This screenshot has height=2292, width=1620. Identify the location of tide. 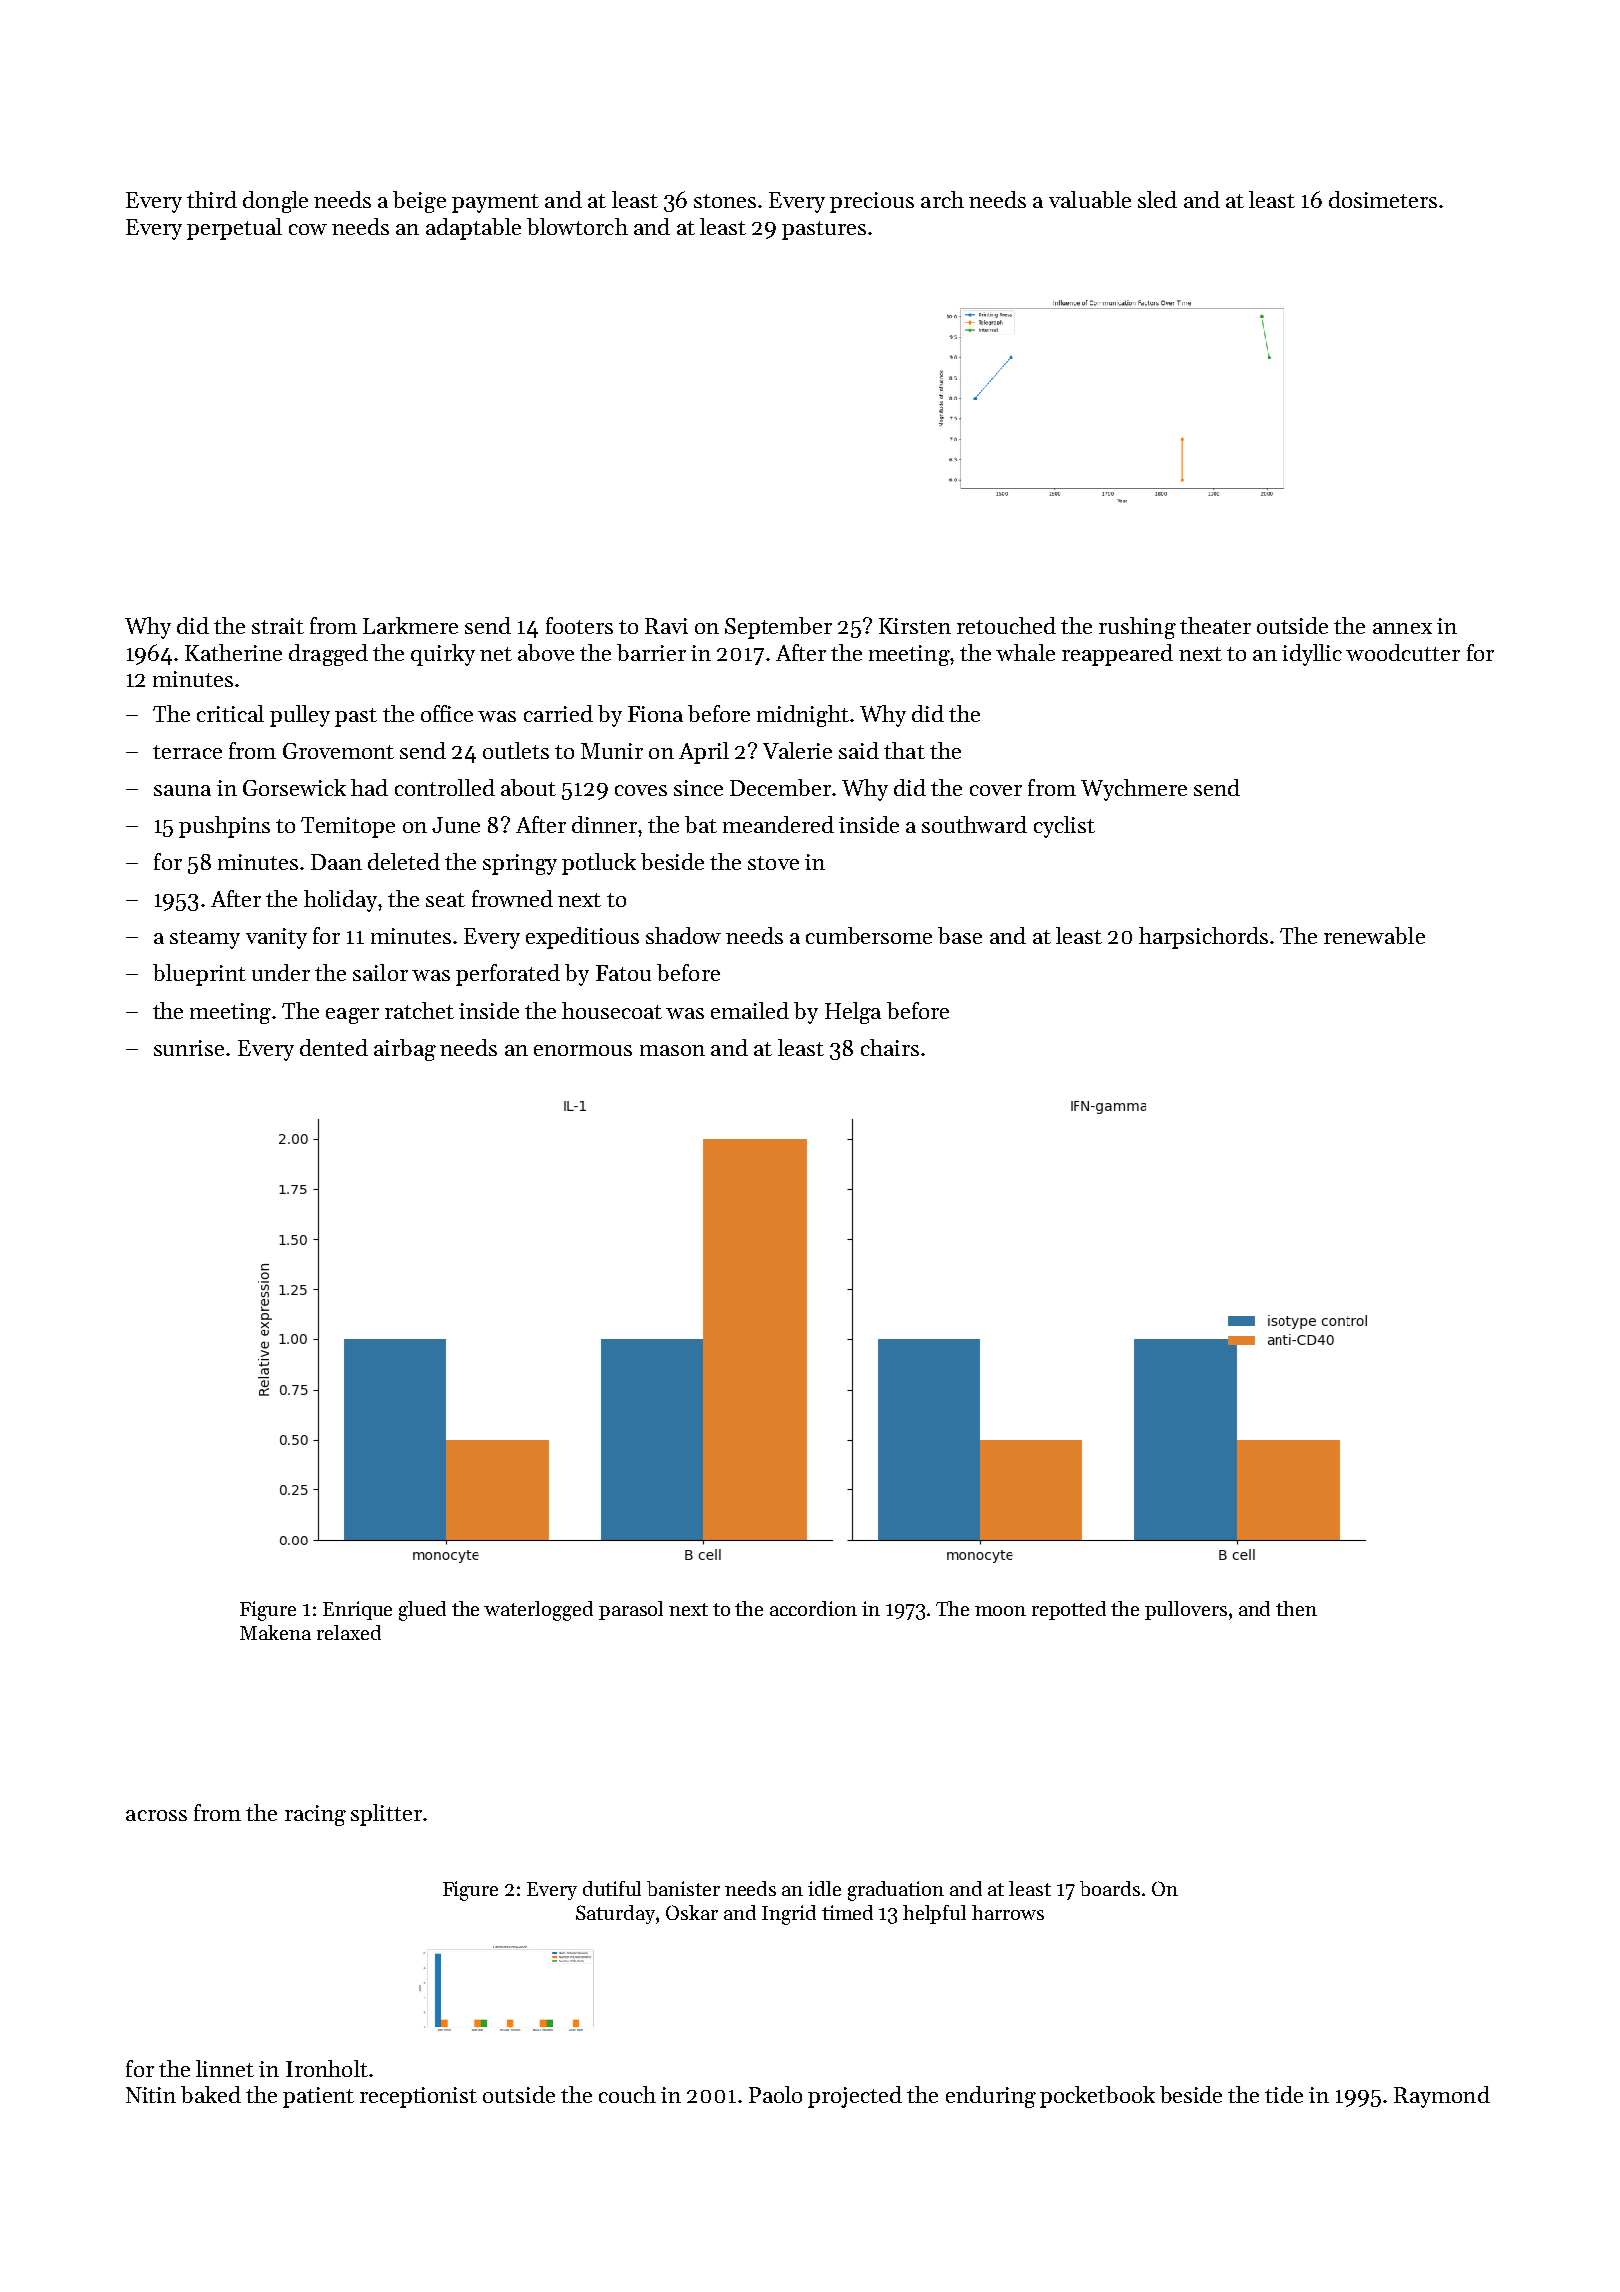
(1284, 2094).
